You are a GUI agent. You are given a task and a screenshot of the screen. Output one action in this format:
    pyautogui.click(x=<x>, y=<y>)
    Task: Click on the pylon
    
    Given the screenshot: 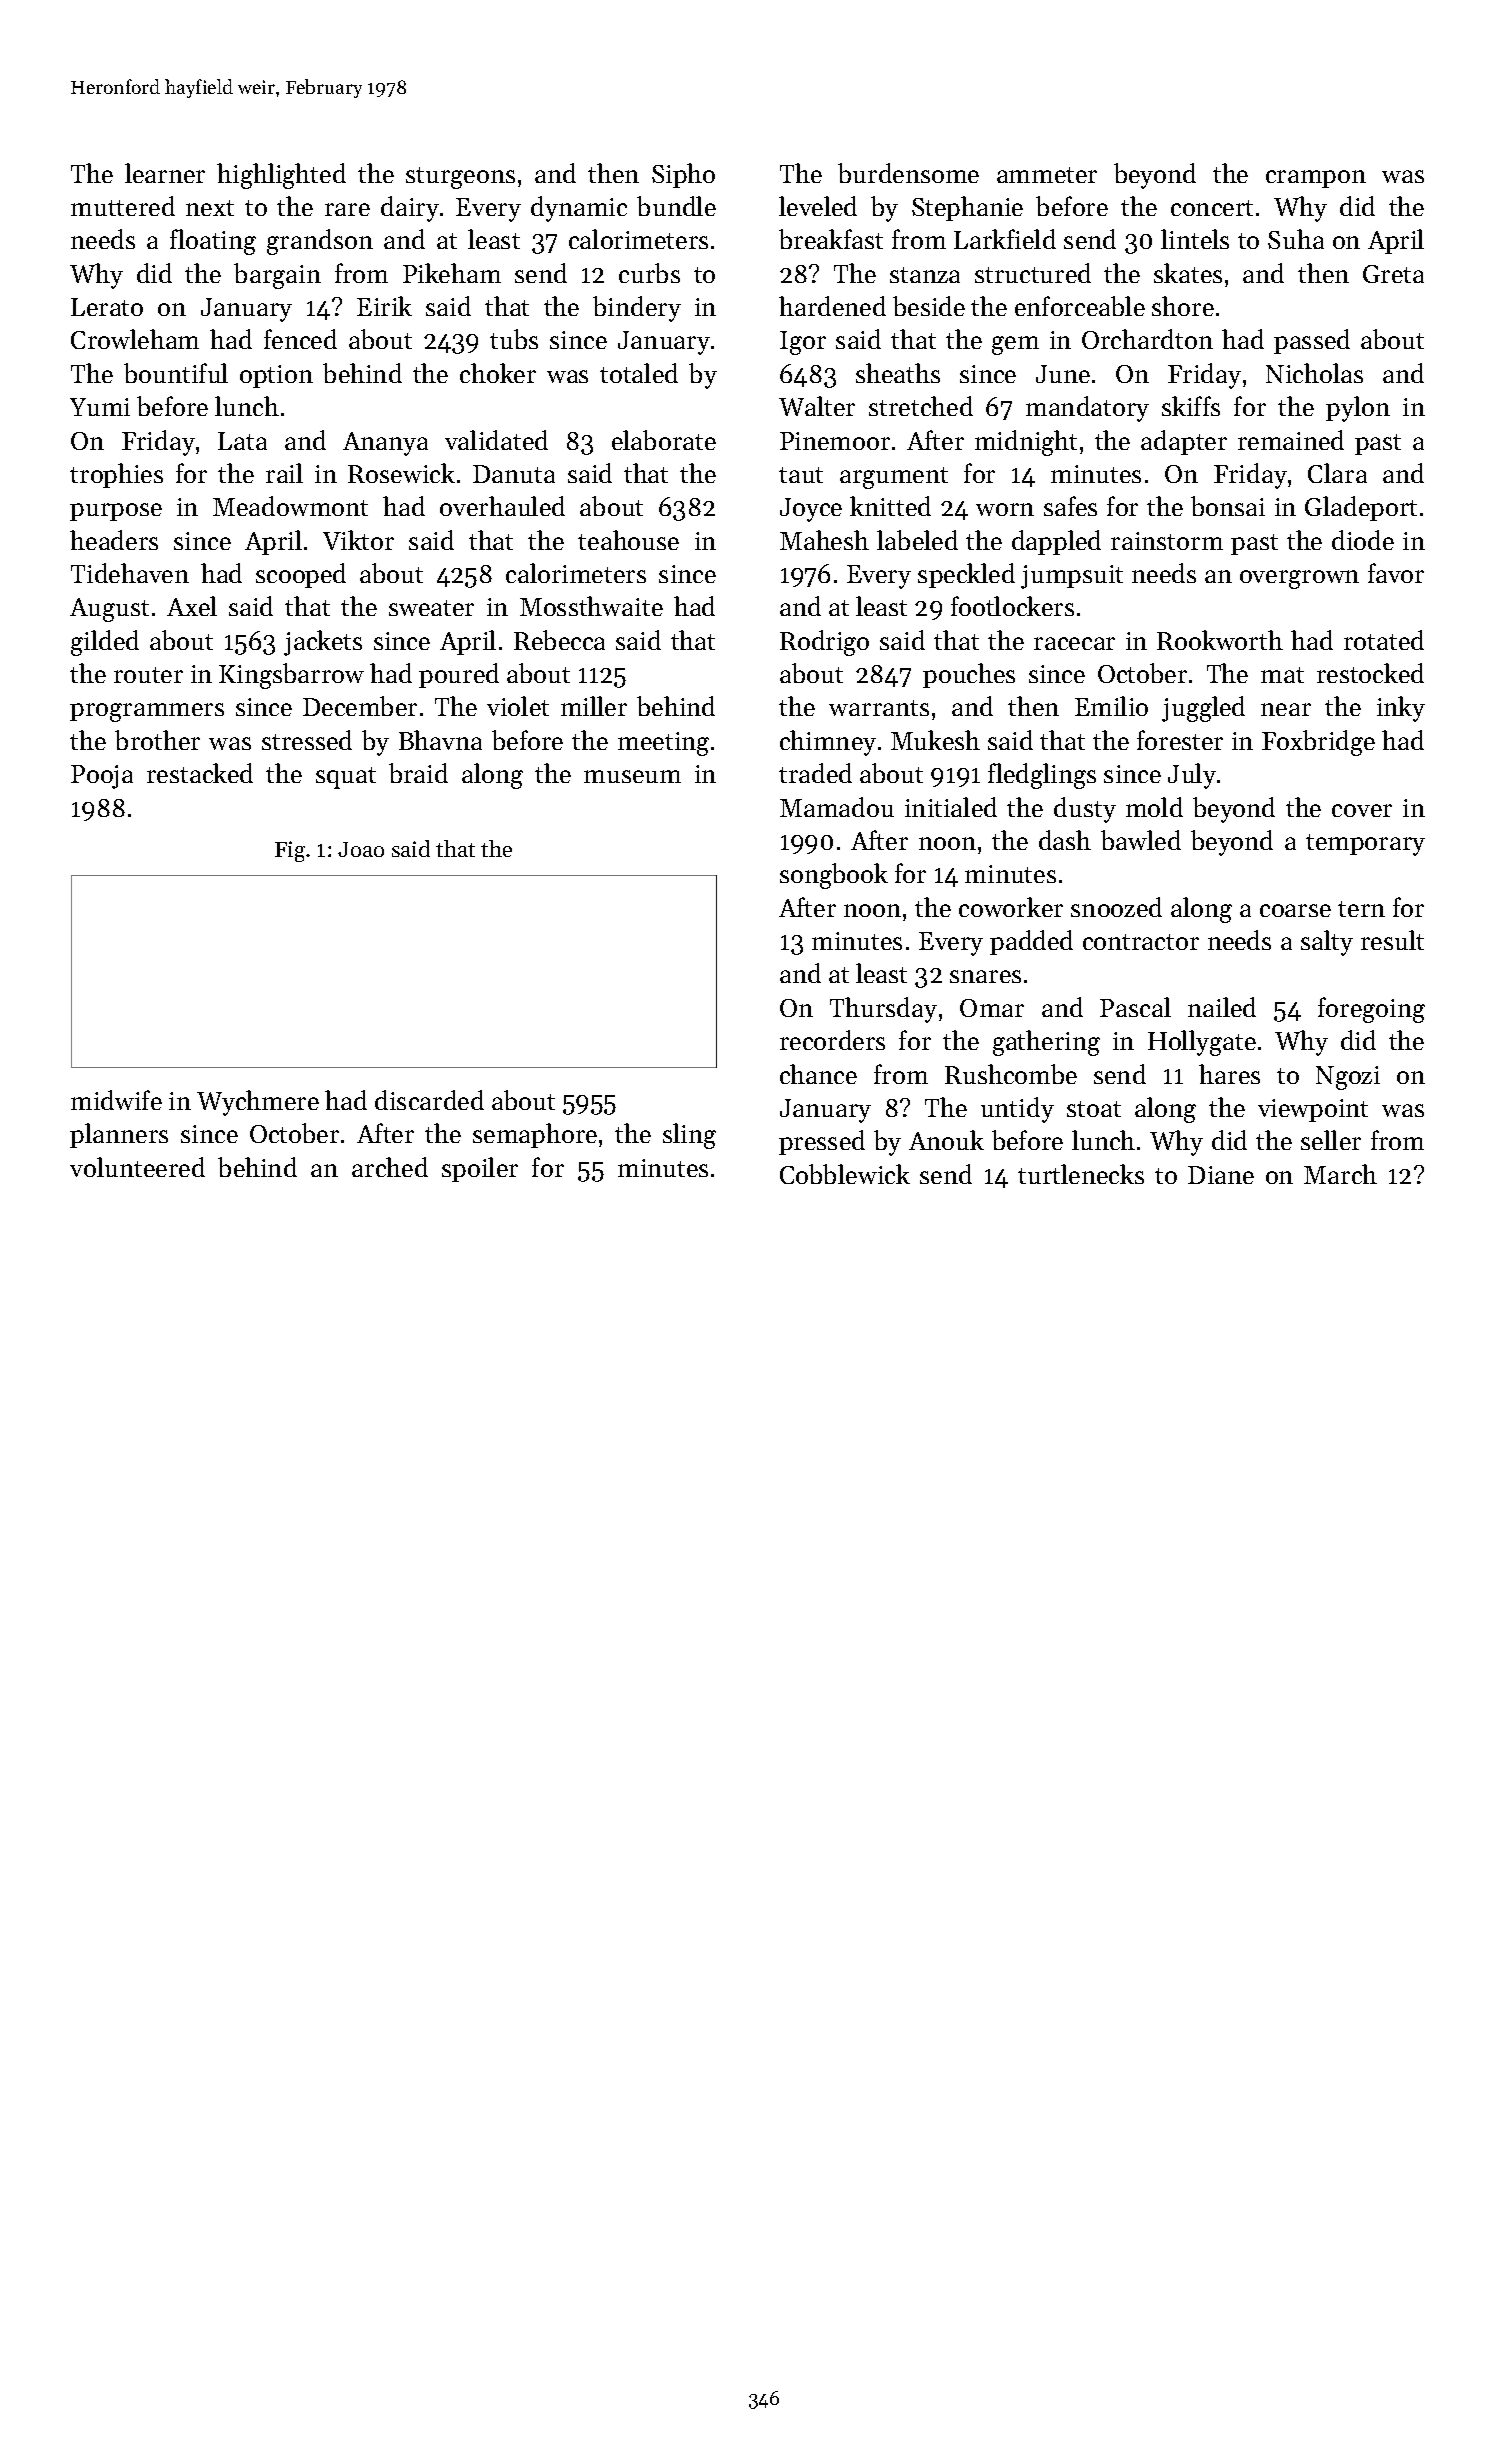 What is the action you would take?
    pyautogui.click(x=1358, y=409)
